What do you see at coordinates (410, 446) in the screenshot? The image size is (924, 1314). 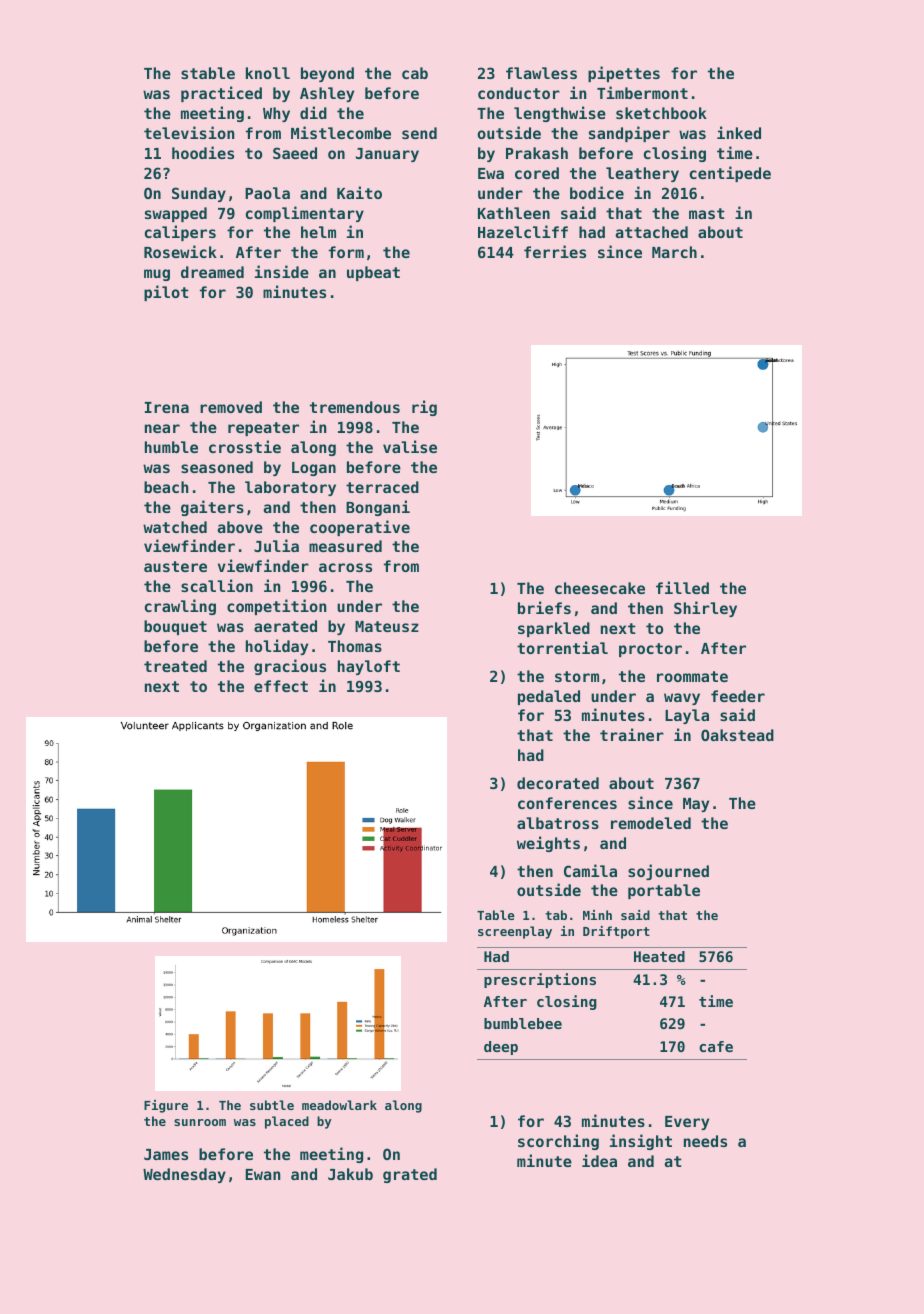 I see `valise` at bounding box center [410, 446].
